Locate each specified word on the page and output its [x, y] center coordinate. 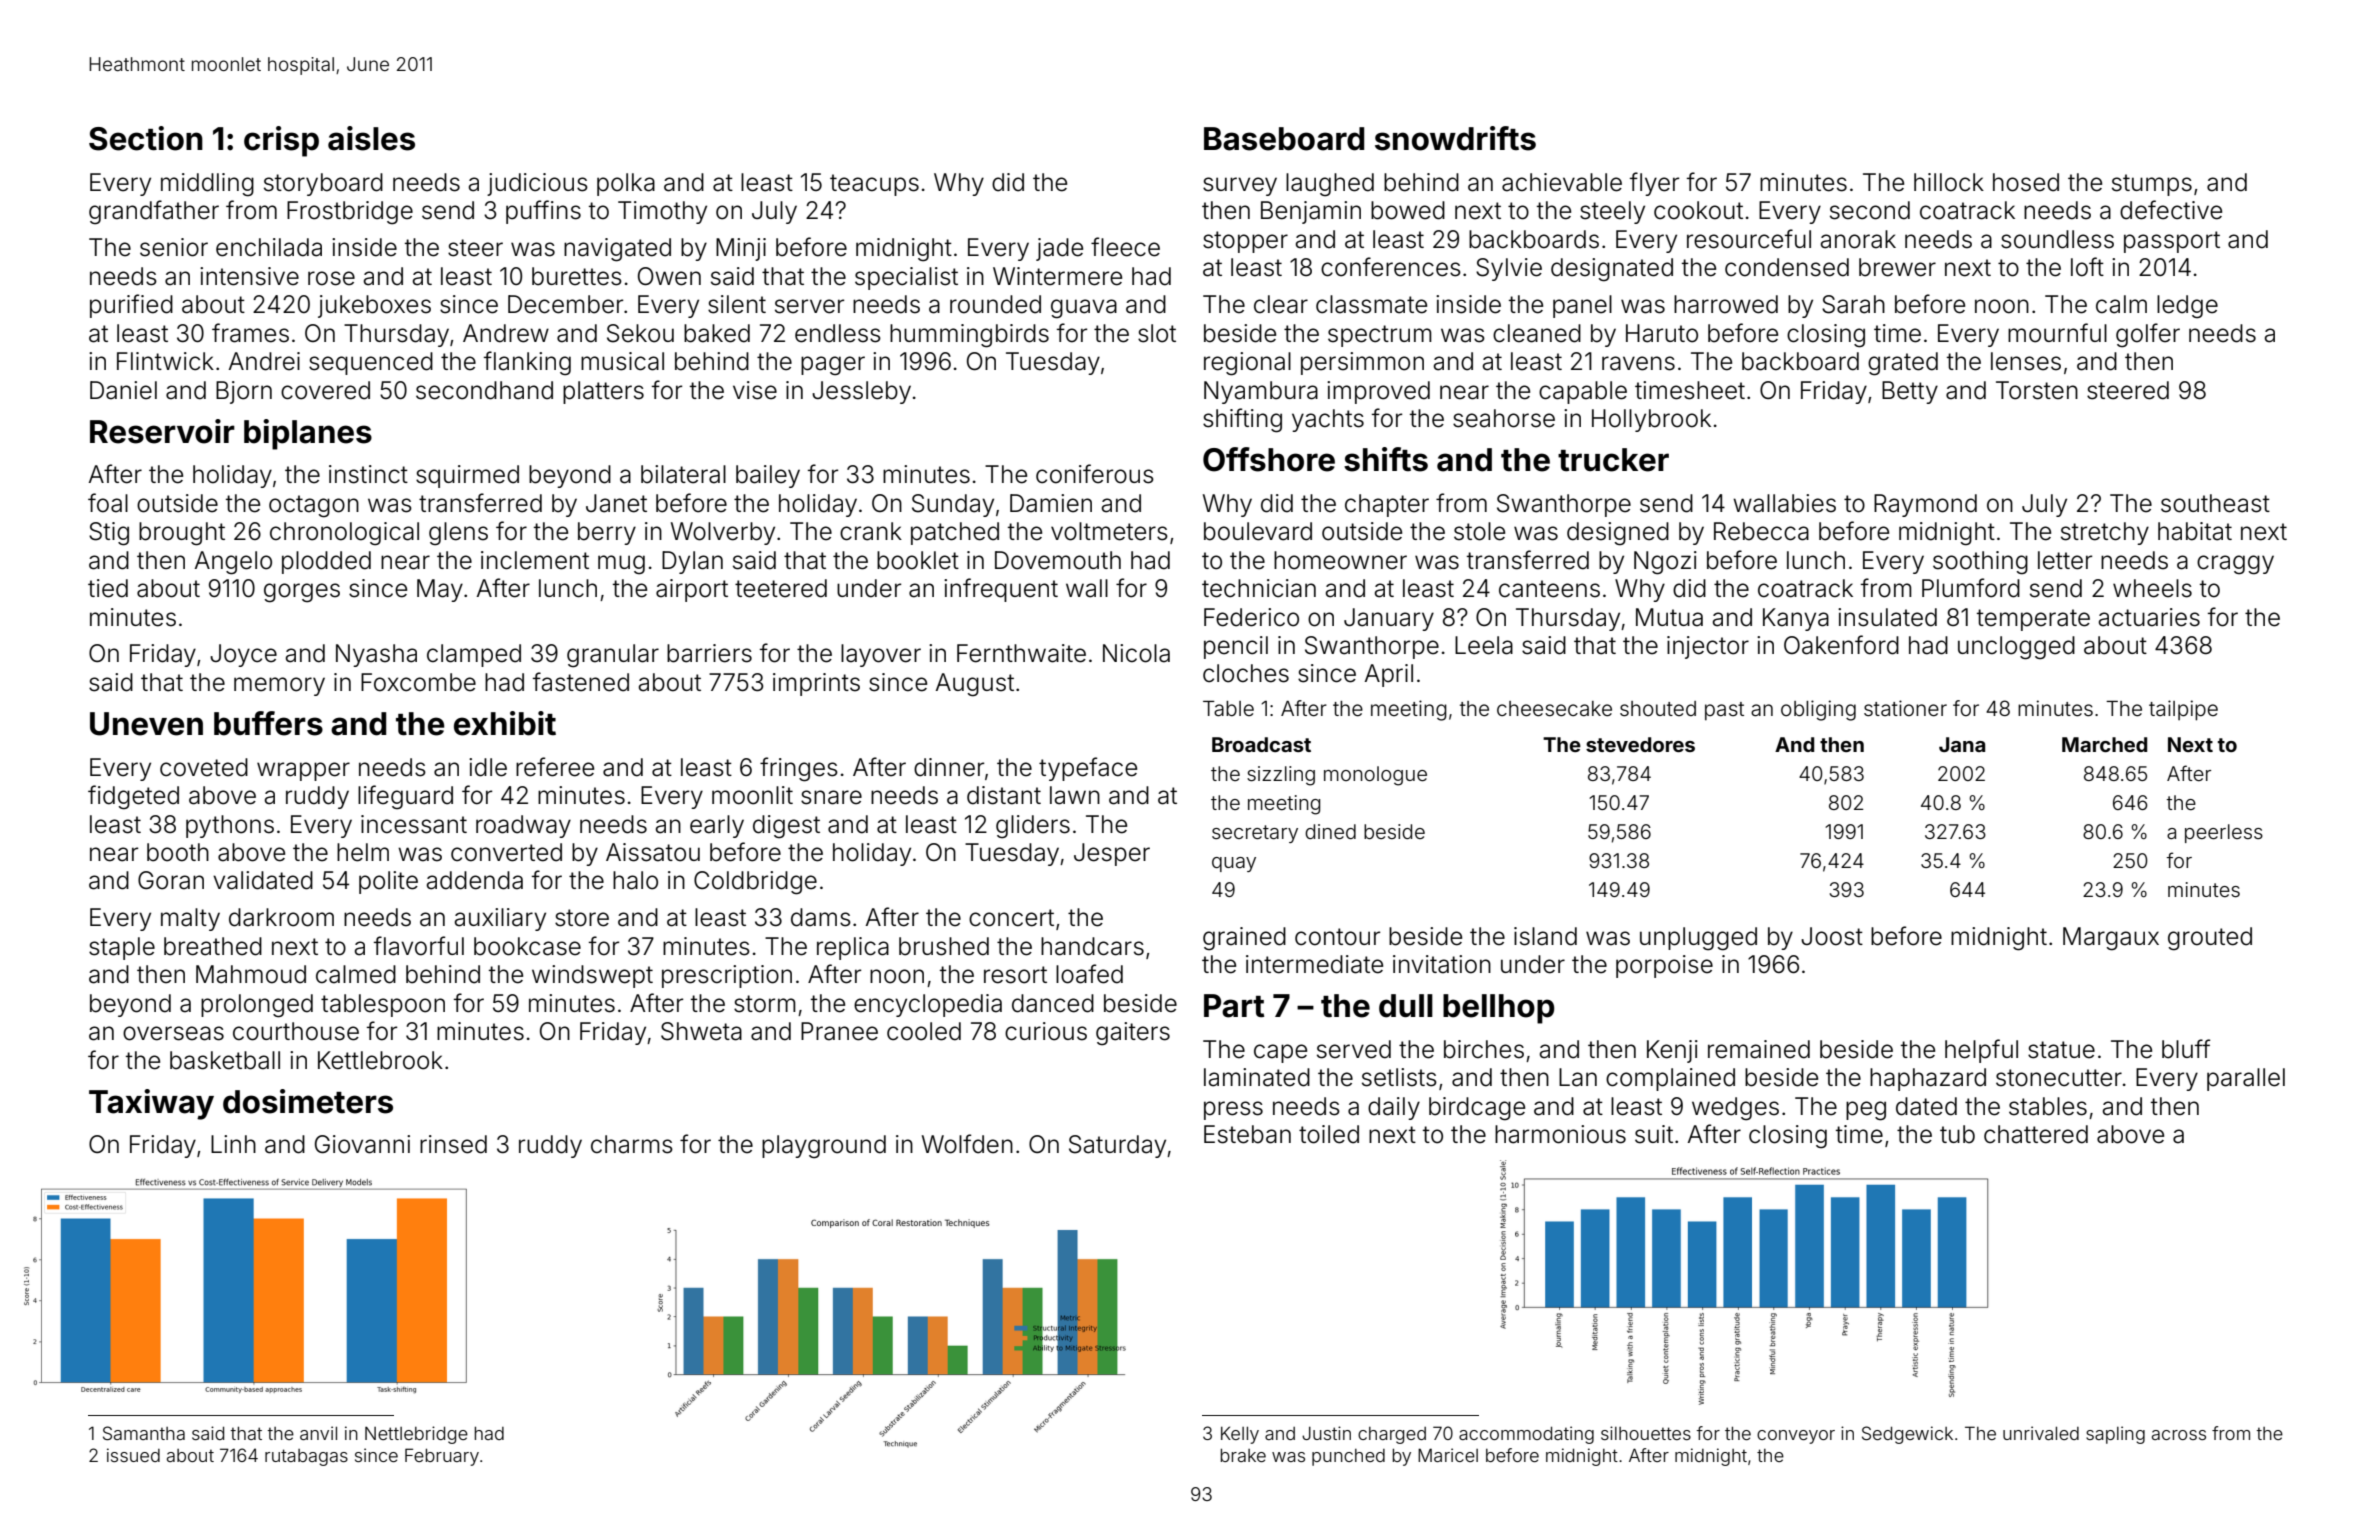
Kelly [1240, 1435]
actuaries [2149, 617]
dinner [949, 767]
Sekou [640, 333]
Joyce [243, 655]
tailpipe [2183, 710]
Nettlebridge [416, 1435]
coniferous [1095, 474]
